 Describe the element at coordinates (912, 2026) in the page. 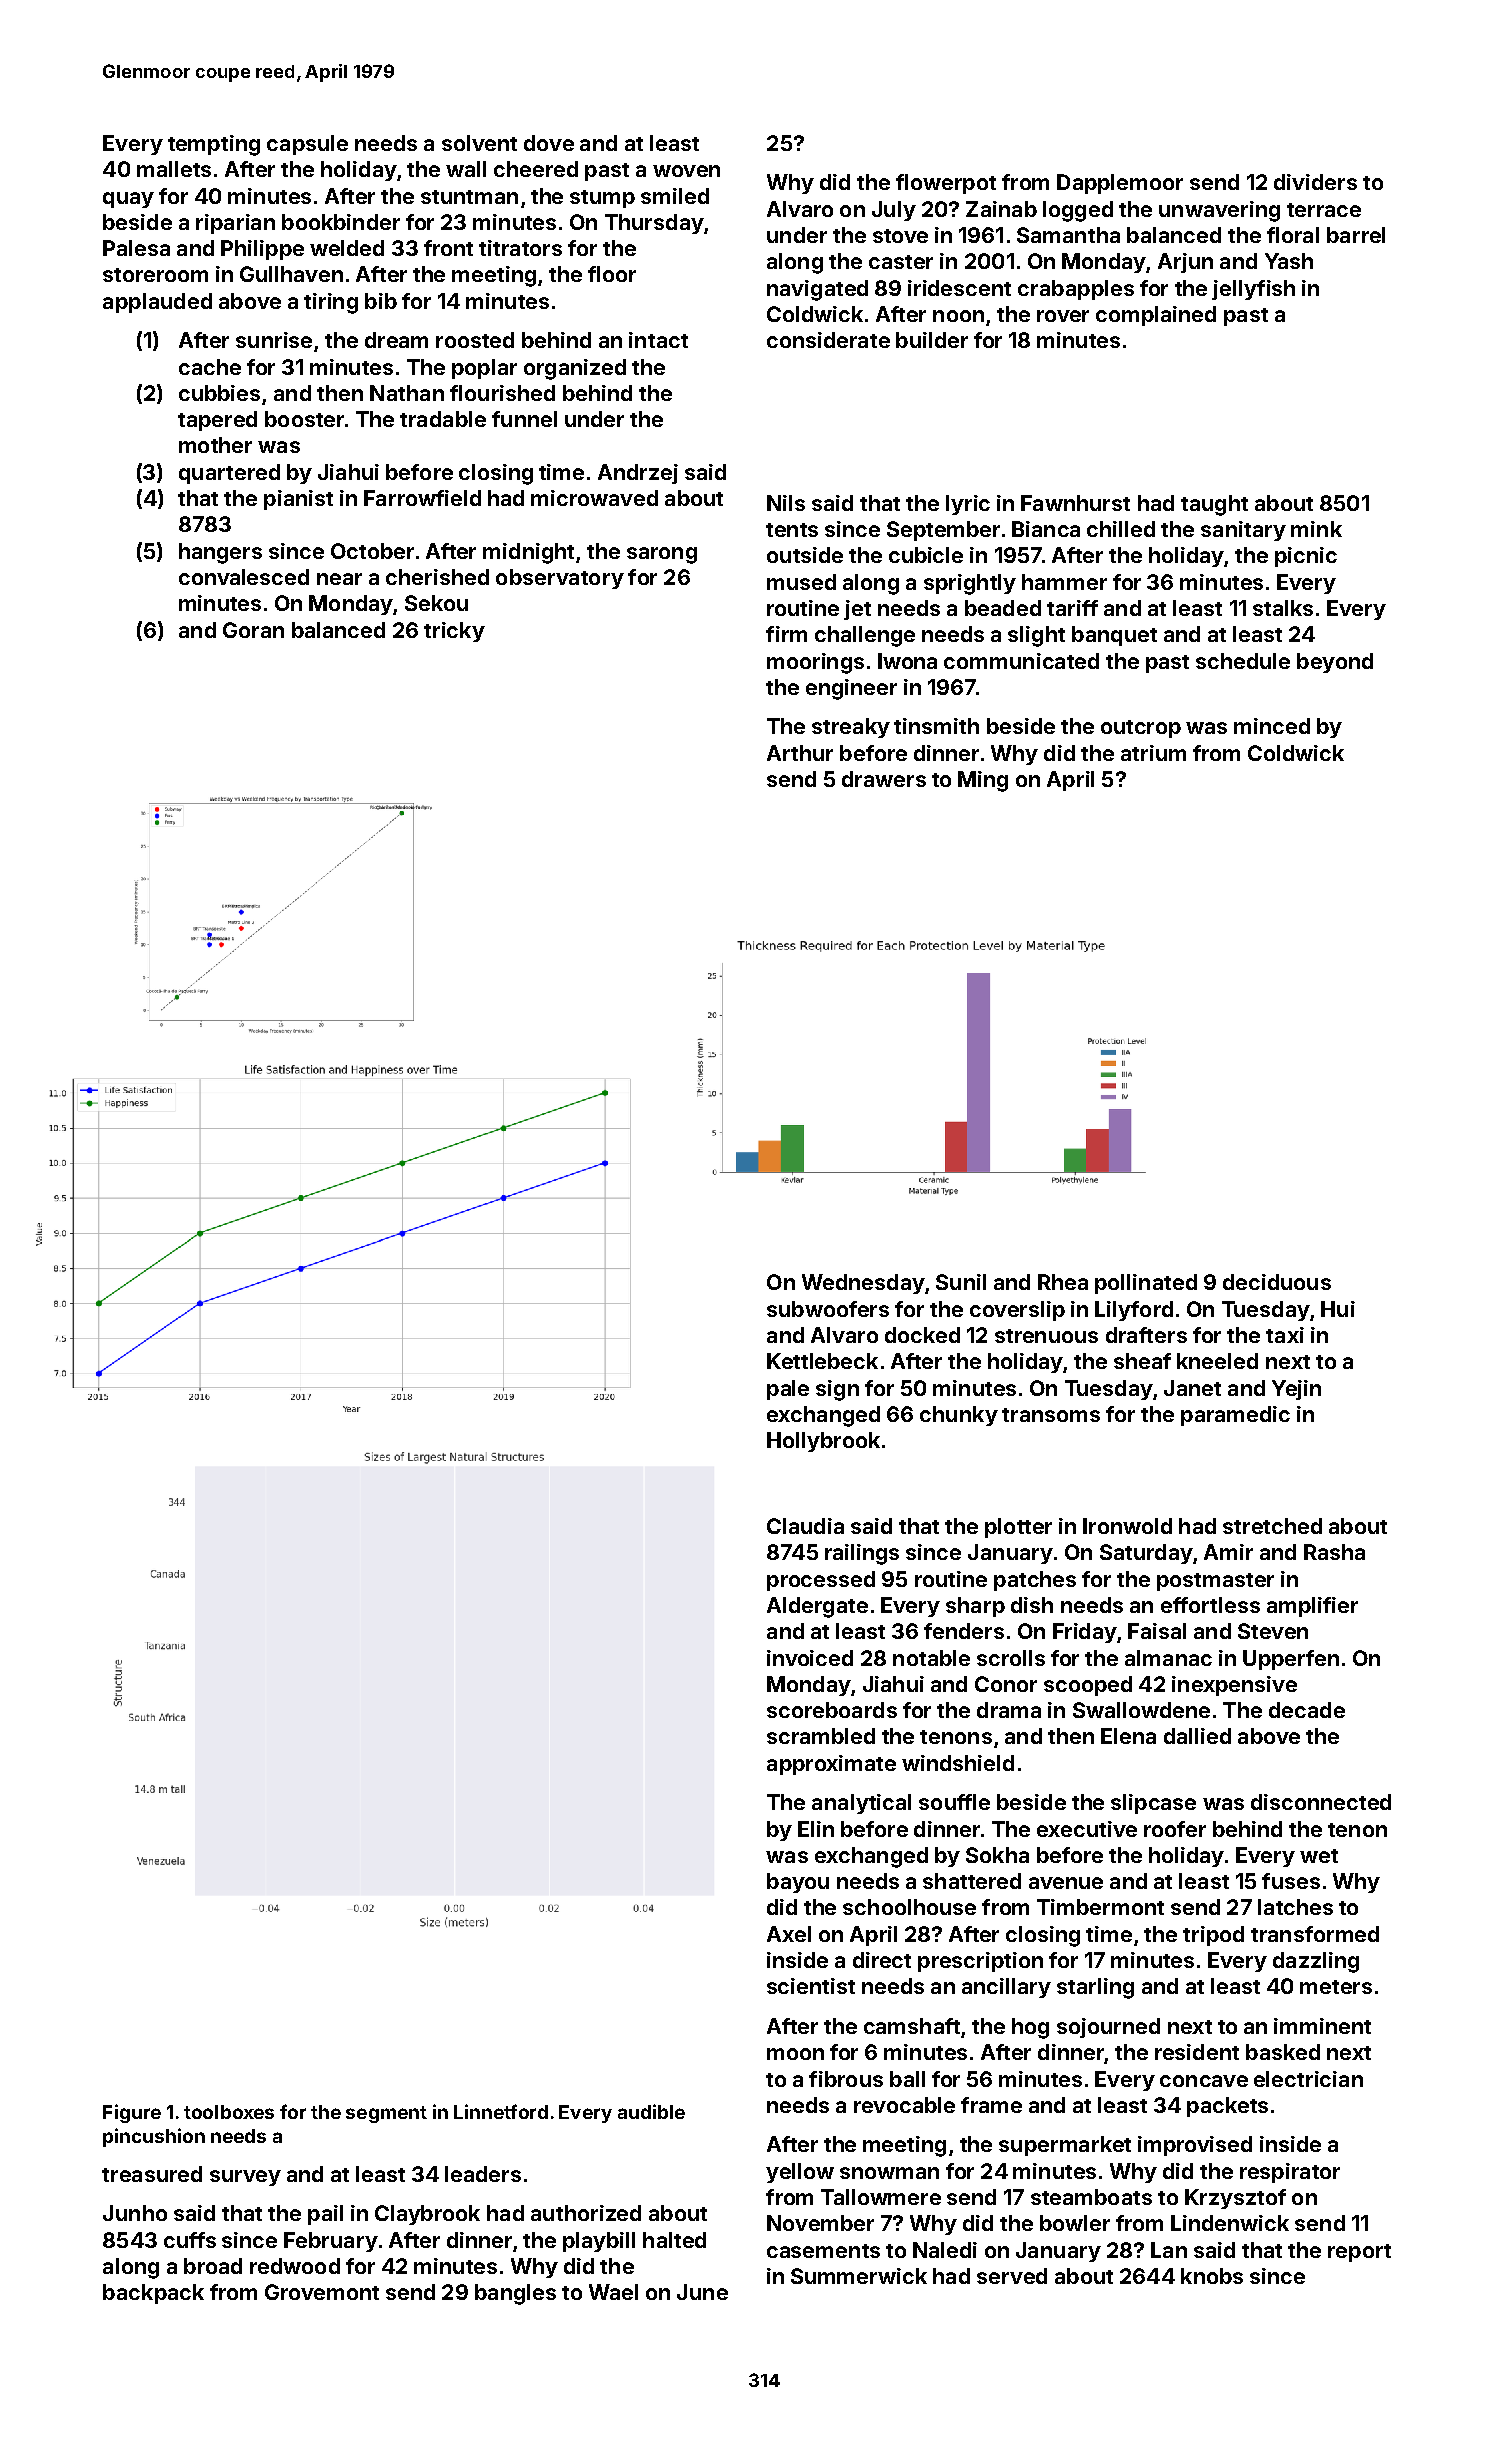

I see `camshaft` at that location.
